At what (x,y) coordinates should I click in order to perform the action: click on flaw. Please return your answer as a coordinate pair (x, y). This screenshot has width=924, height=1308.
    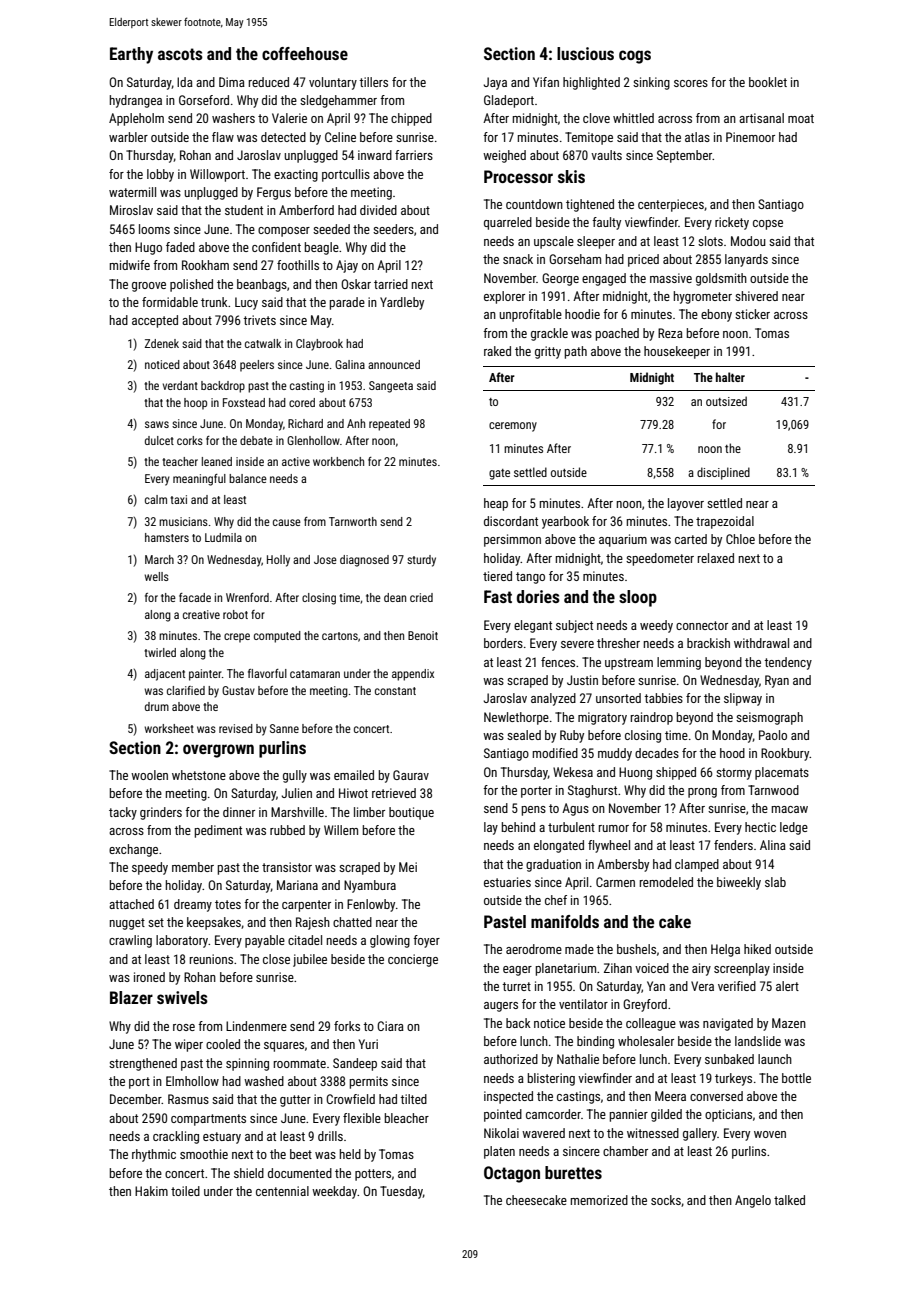
    Looking at the image, I should click on (223, 137).
